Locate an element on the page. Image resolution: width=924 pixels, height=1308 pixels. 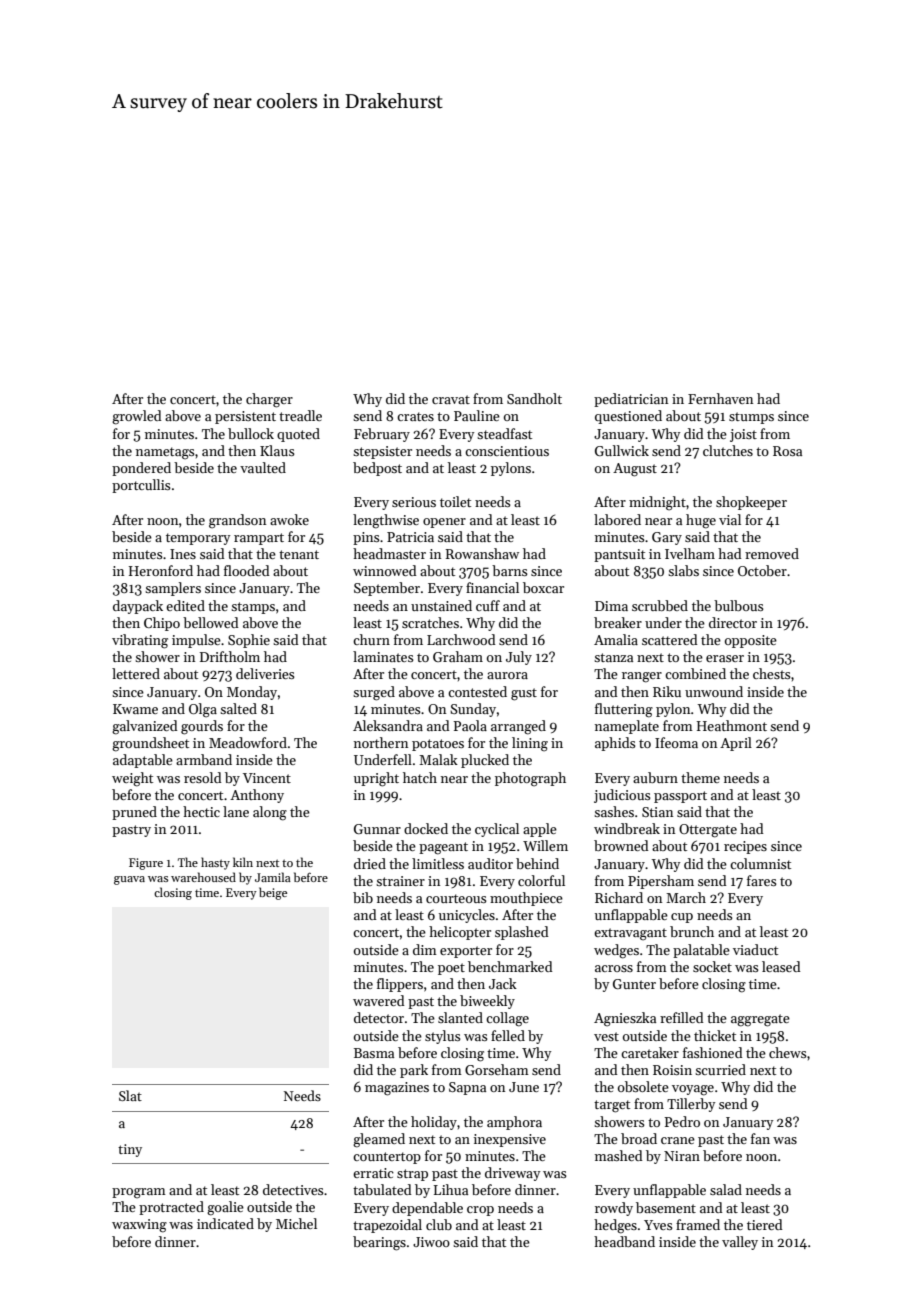
theme is located at coordinates (700, 777).
